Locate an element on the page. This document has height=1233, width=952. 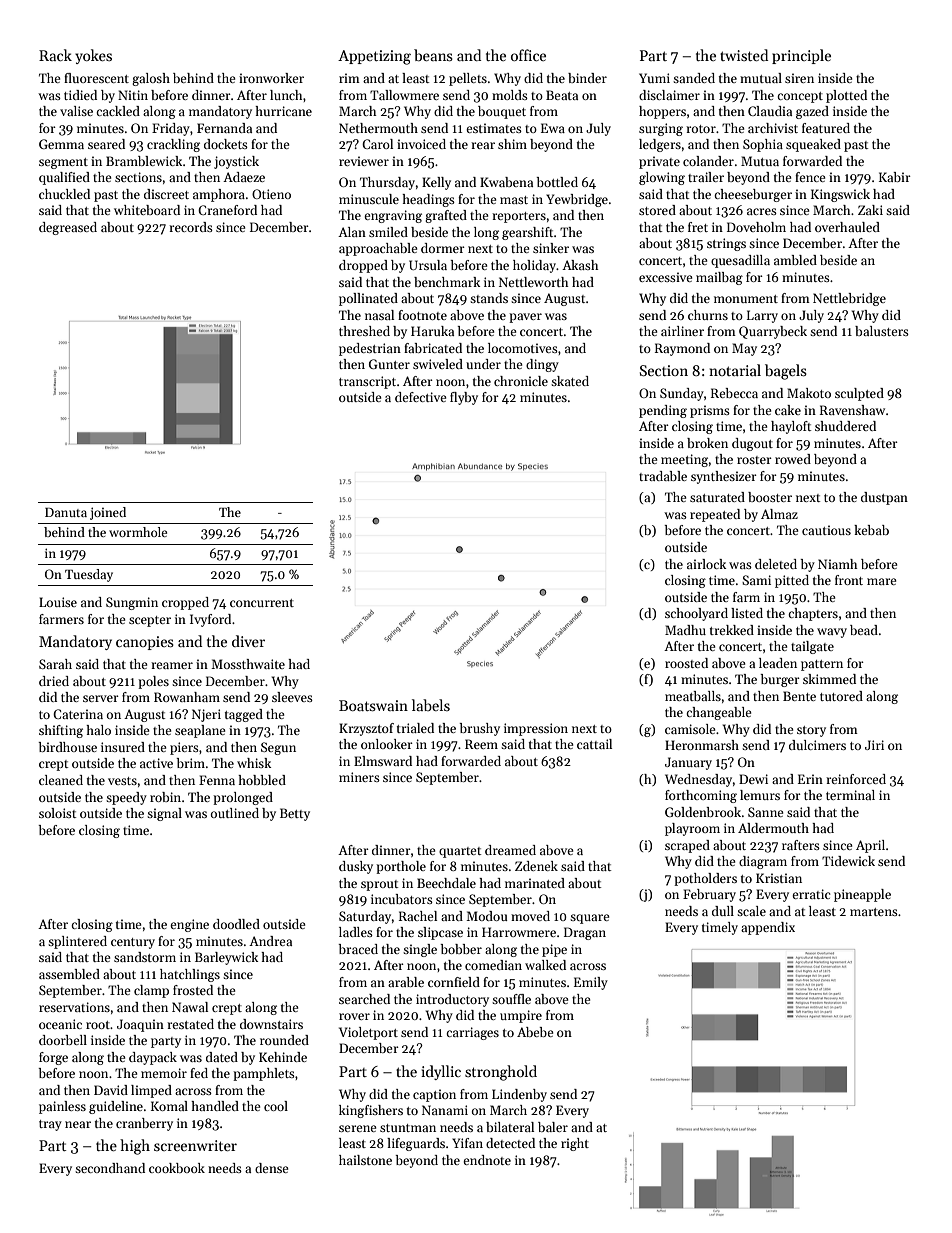
dusky is located at coordinates (356, 867).
